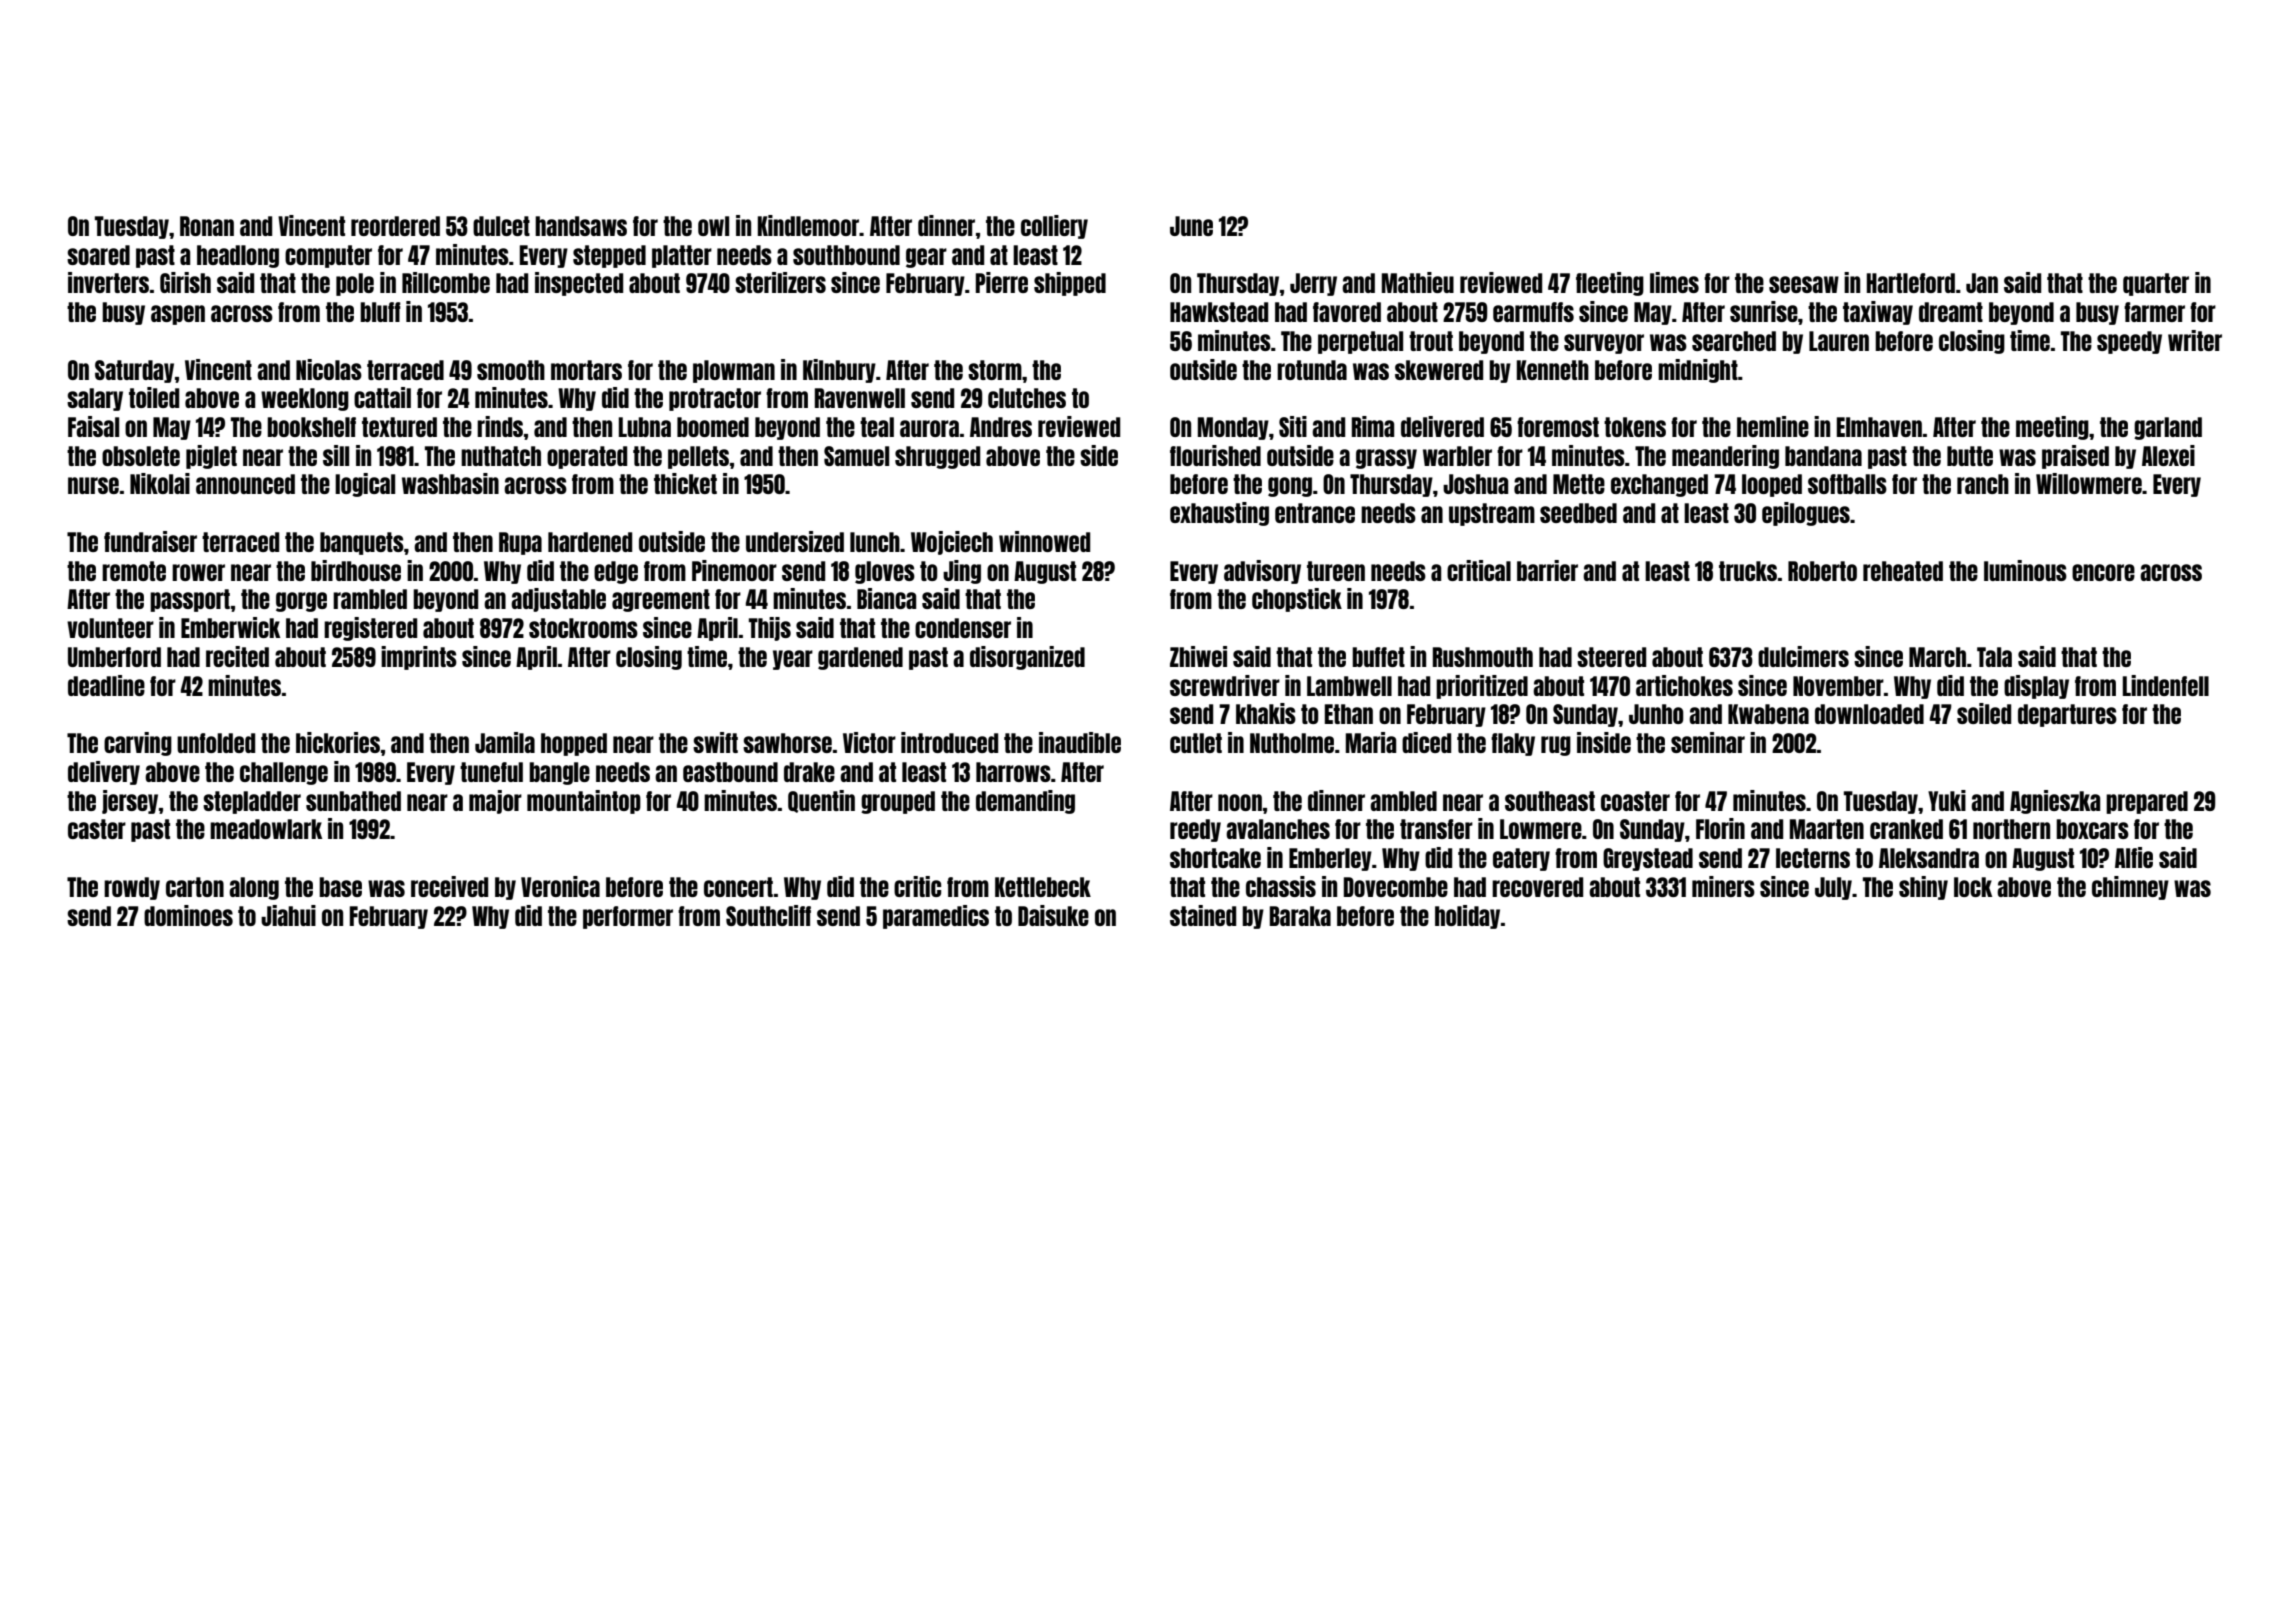 Image resolution: width=2292 pixels, height=1620 pixels. Describe the element at coordinates (449, 886) in the page. I see `received` at that location.
